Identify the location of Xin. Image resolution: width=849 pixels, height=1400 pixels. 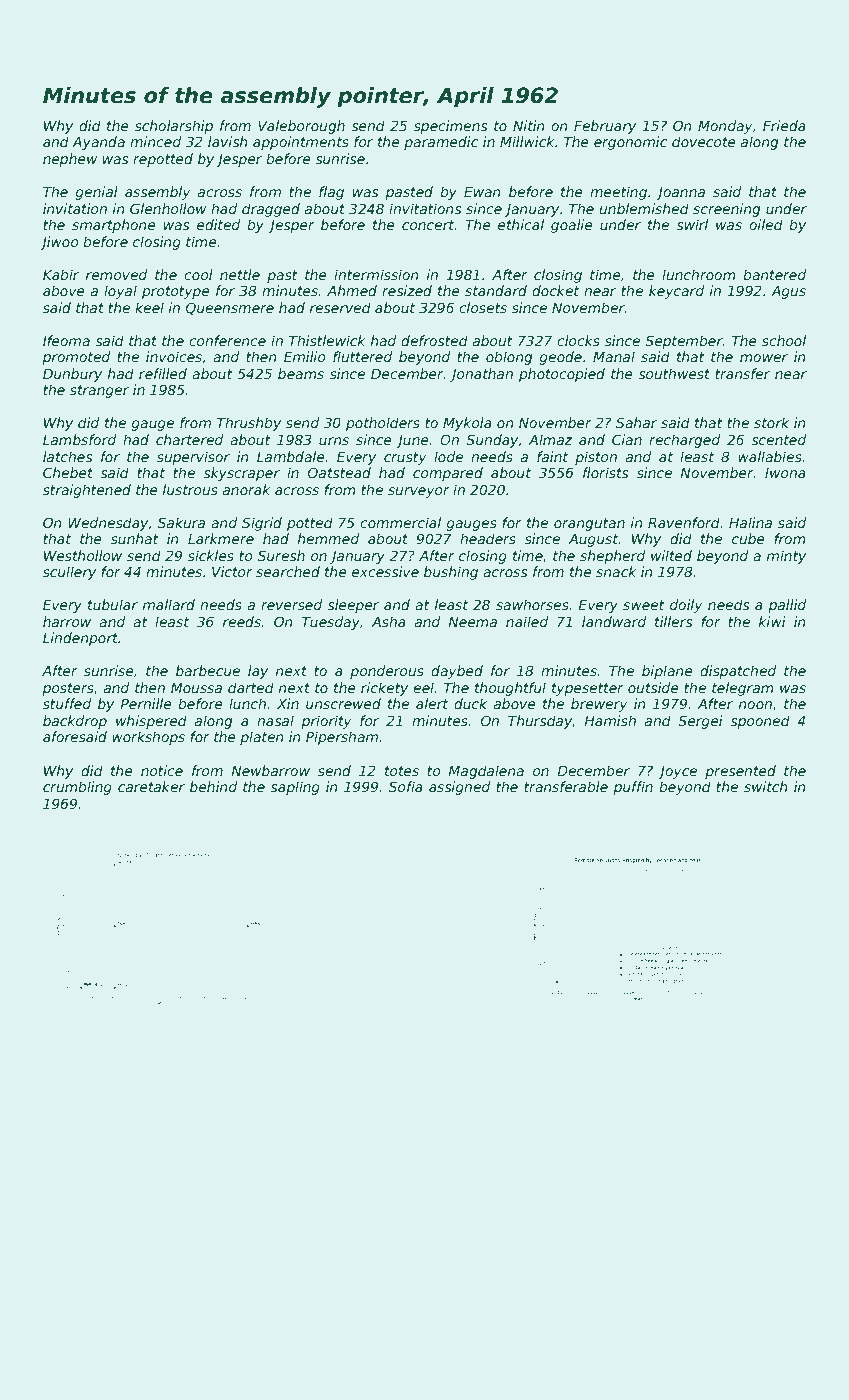
(288, 703).
